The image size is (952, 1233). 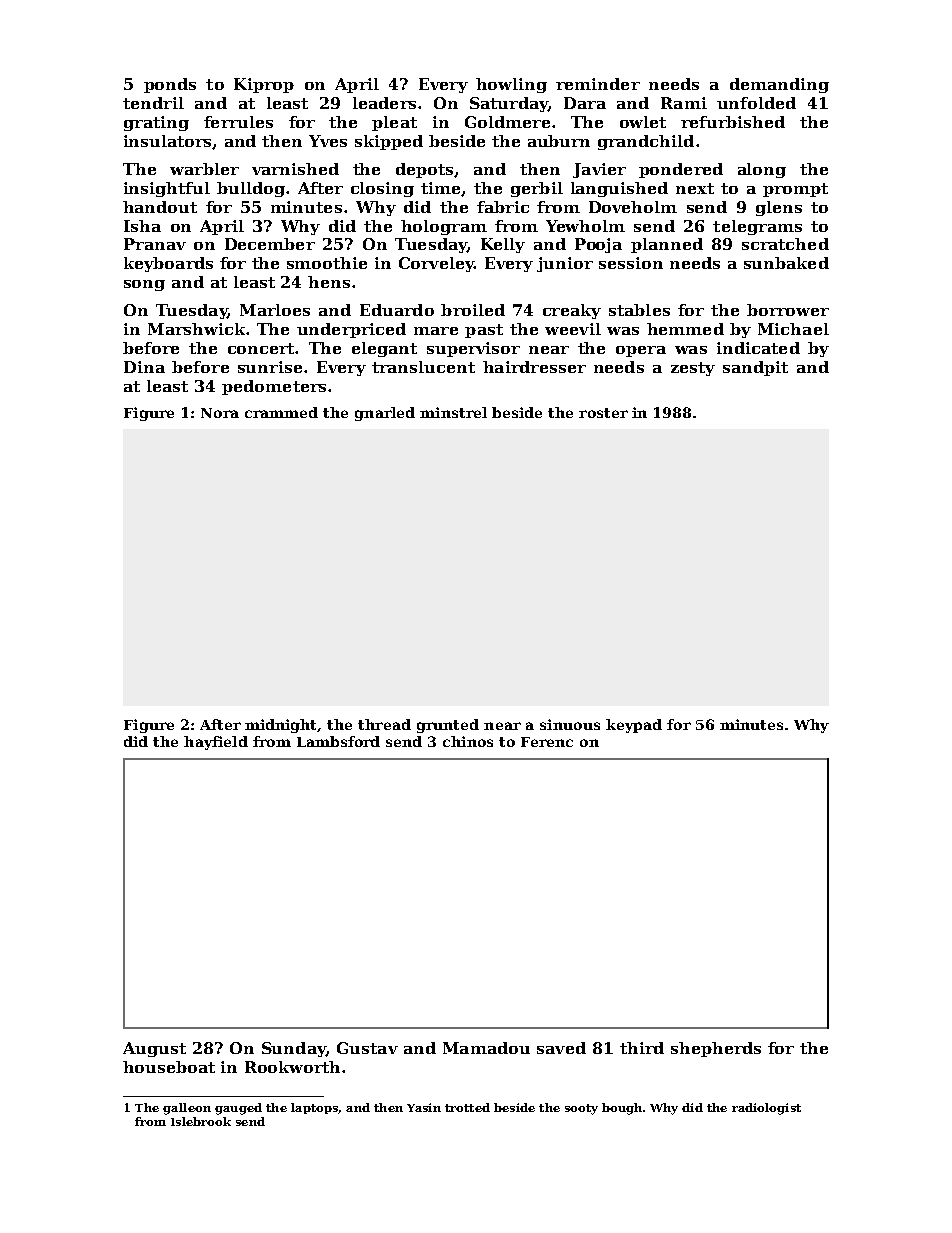 What do you see at coordinates (220, 413) in the image?
I see `Nora` at bounding box center [220, 413].
